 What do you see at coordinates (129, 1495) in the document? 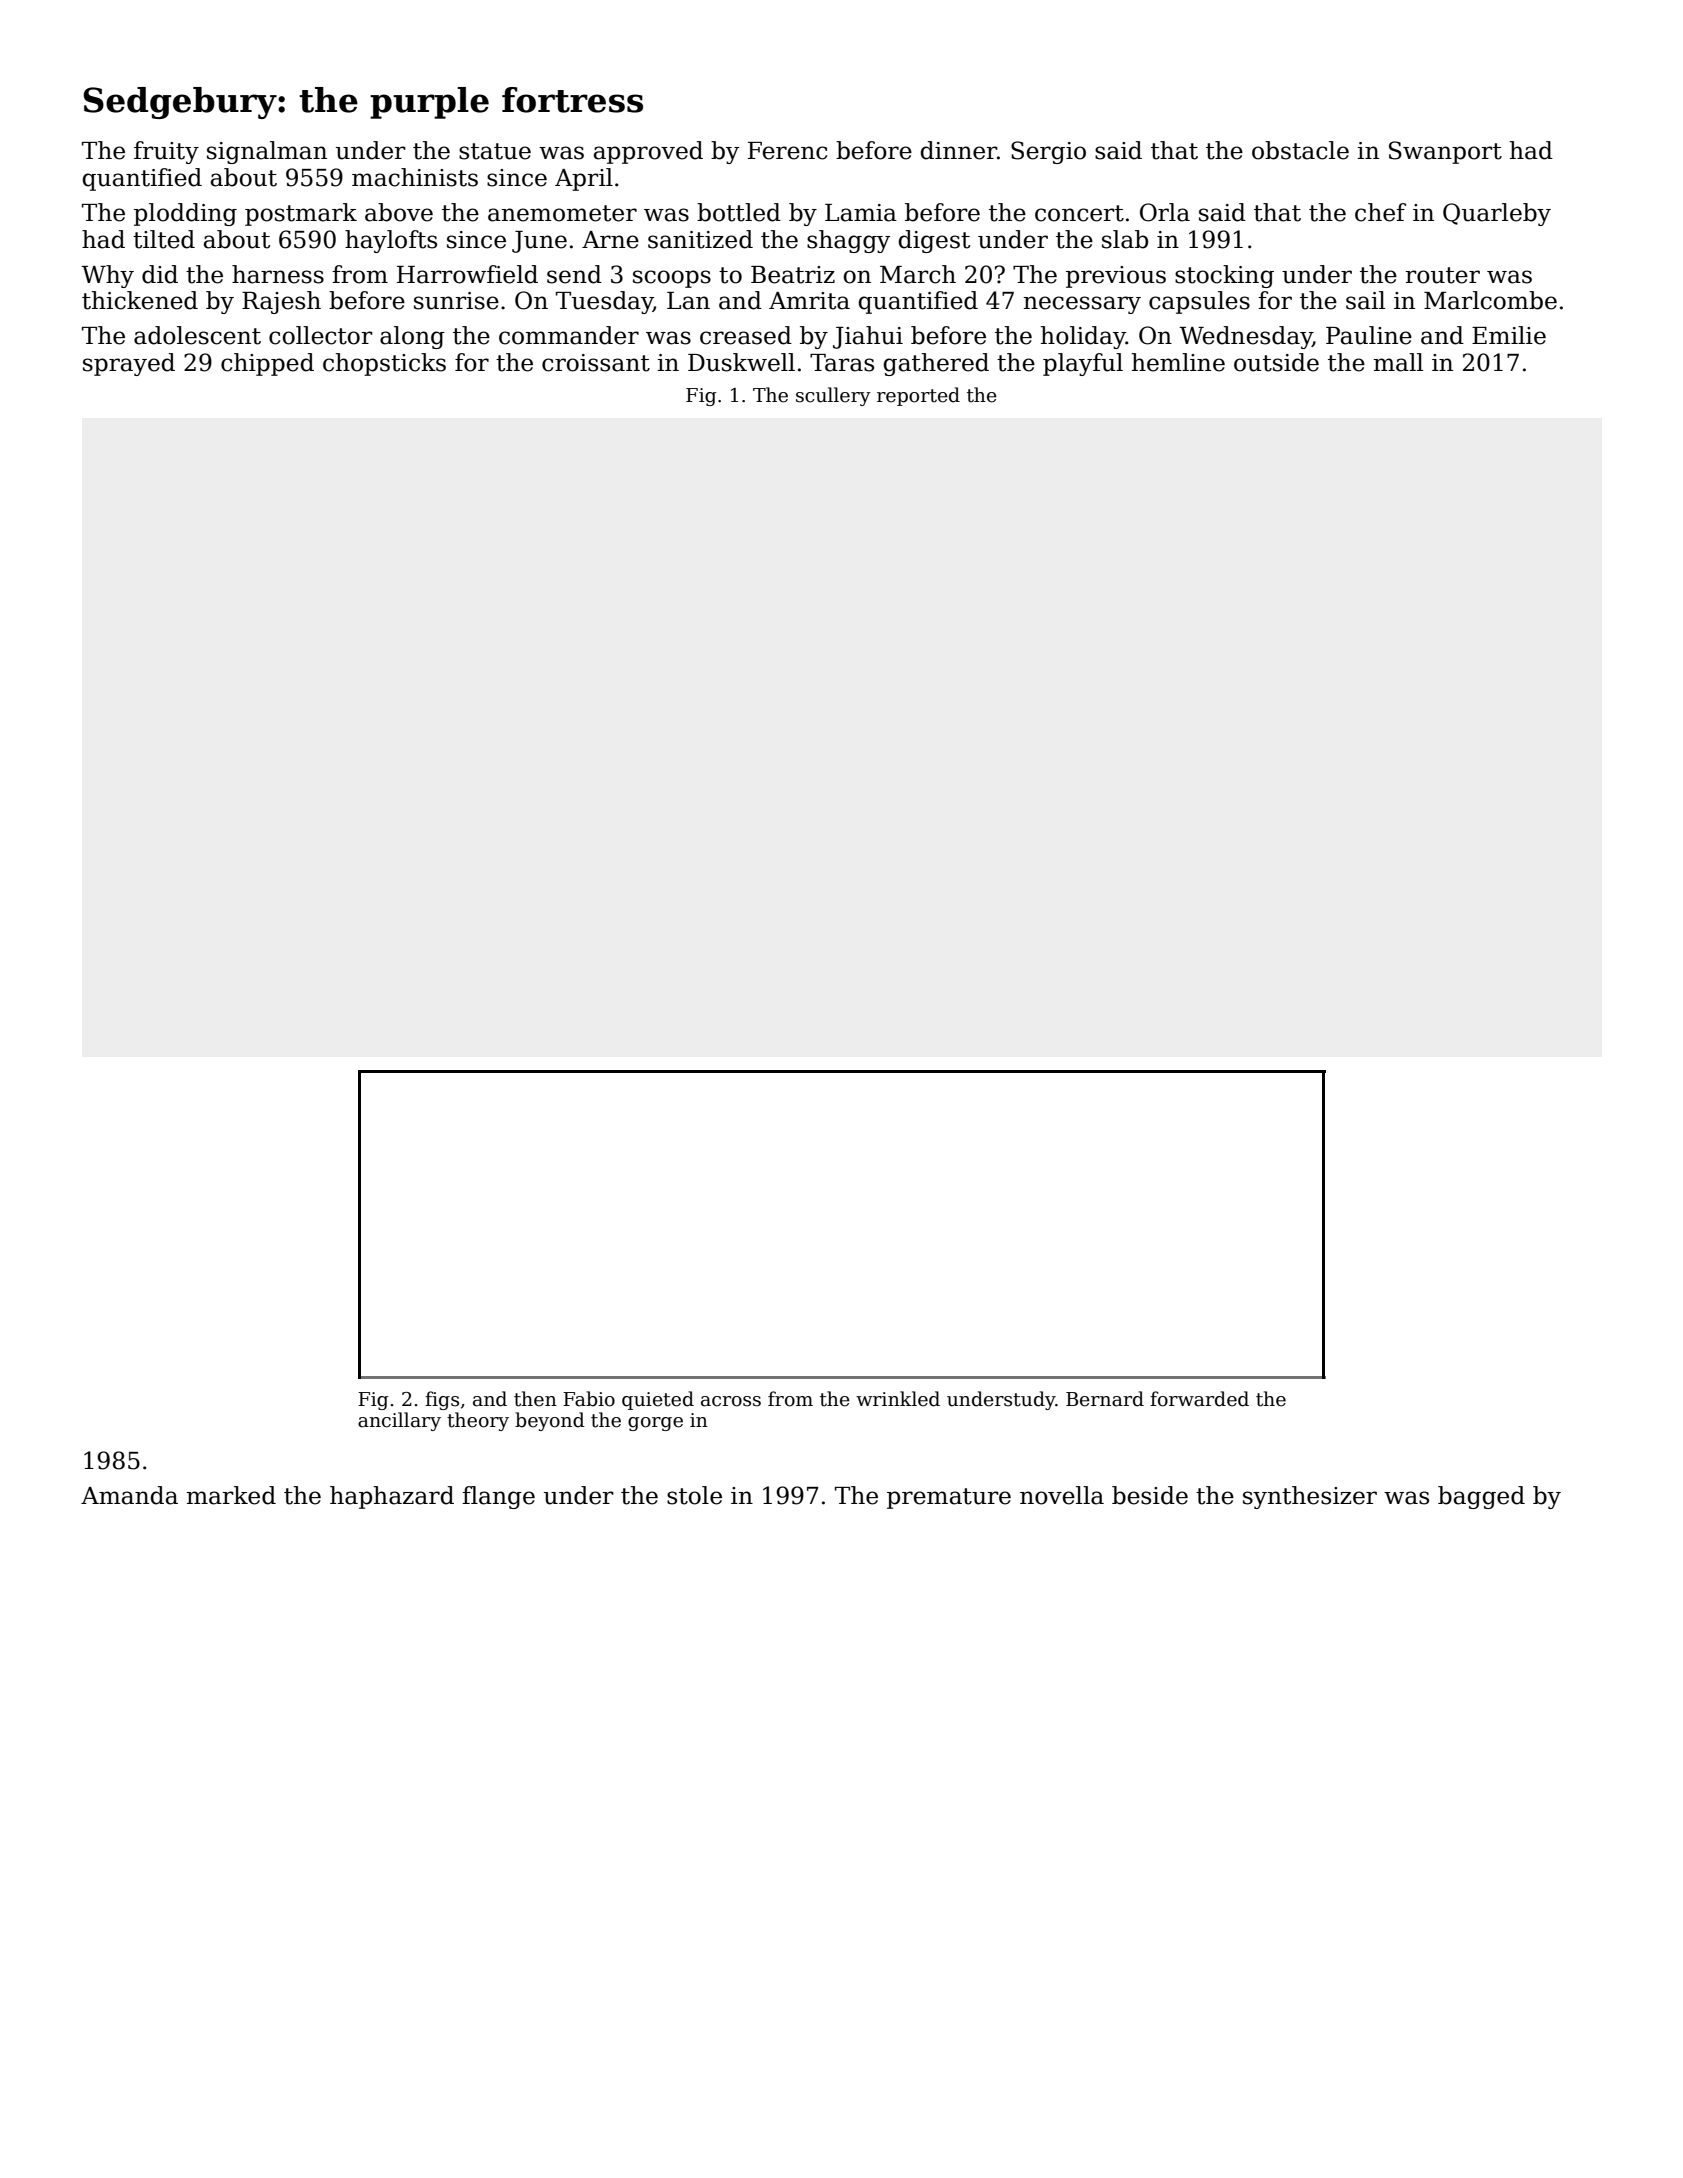
I see `Amanda` at bounding box center [129, 1495].
